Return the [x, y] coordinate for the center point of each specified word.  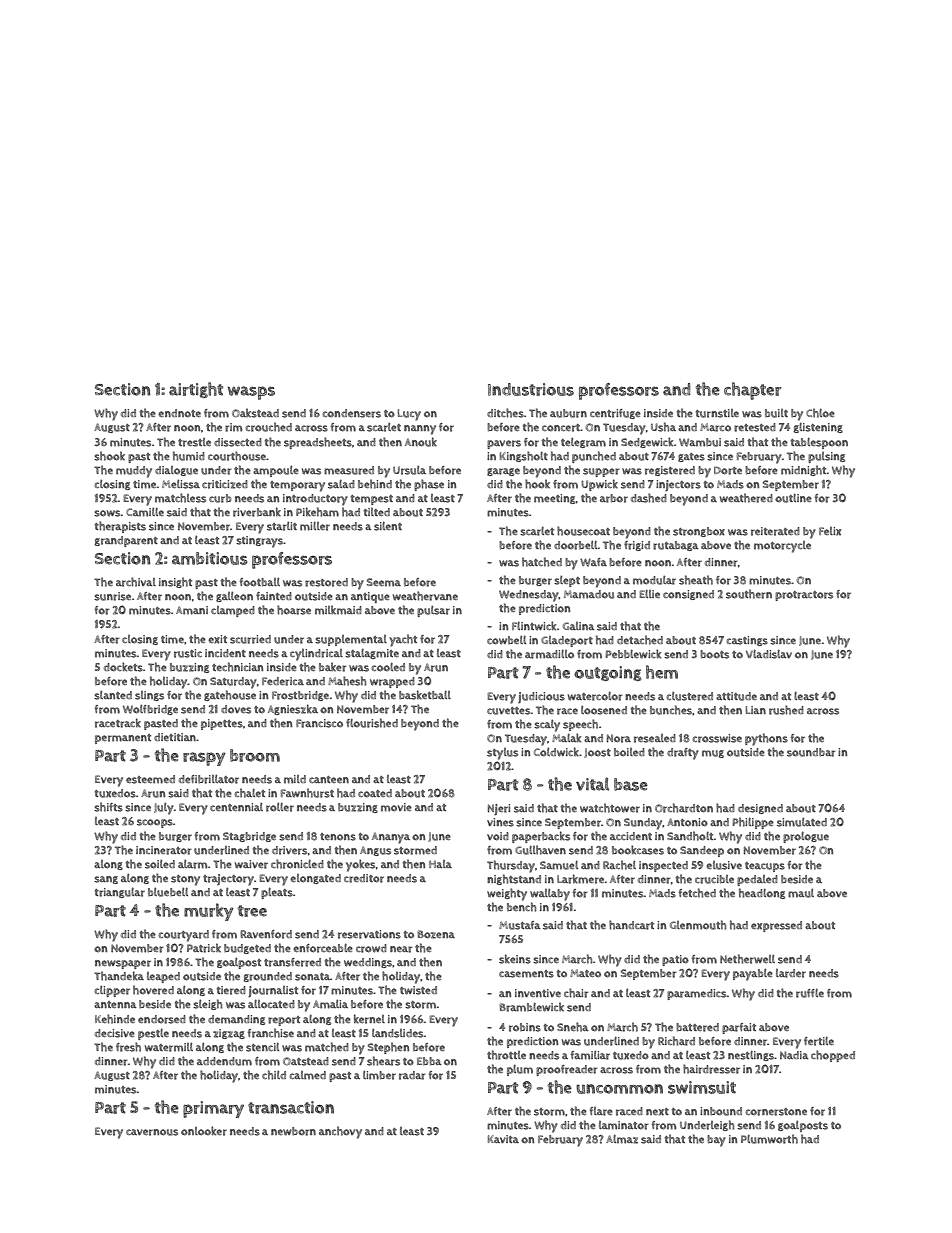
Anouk [421, 442]
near [401, 949]
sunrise [112, 596]
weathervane [425, 596]
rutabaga [676, 546]
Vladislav [769, 654]
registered [670, 471]
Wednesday [529, 596]
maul [801, 893]
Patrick [204, 948]
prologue [806, 837]
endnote [179, 413]
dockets [123, 667]
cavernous [152, 1132]
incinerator [164, 850]
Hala [440, 864]
